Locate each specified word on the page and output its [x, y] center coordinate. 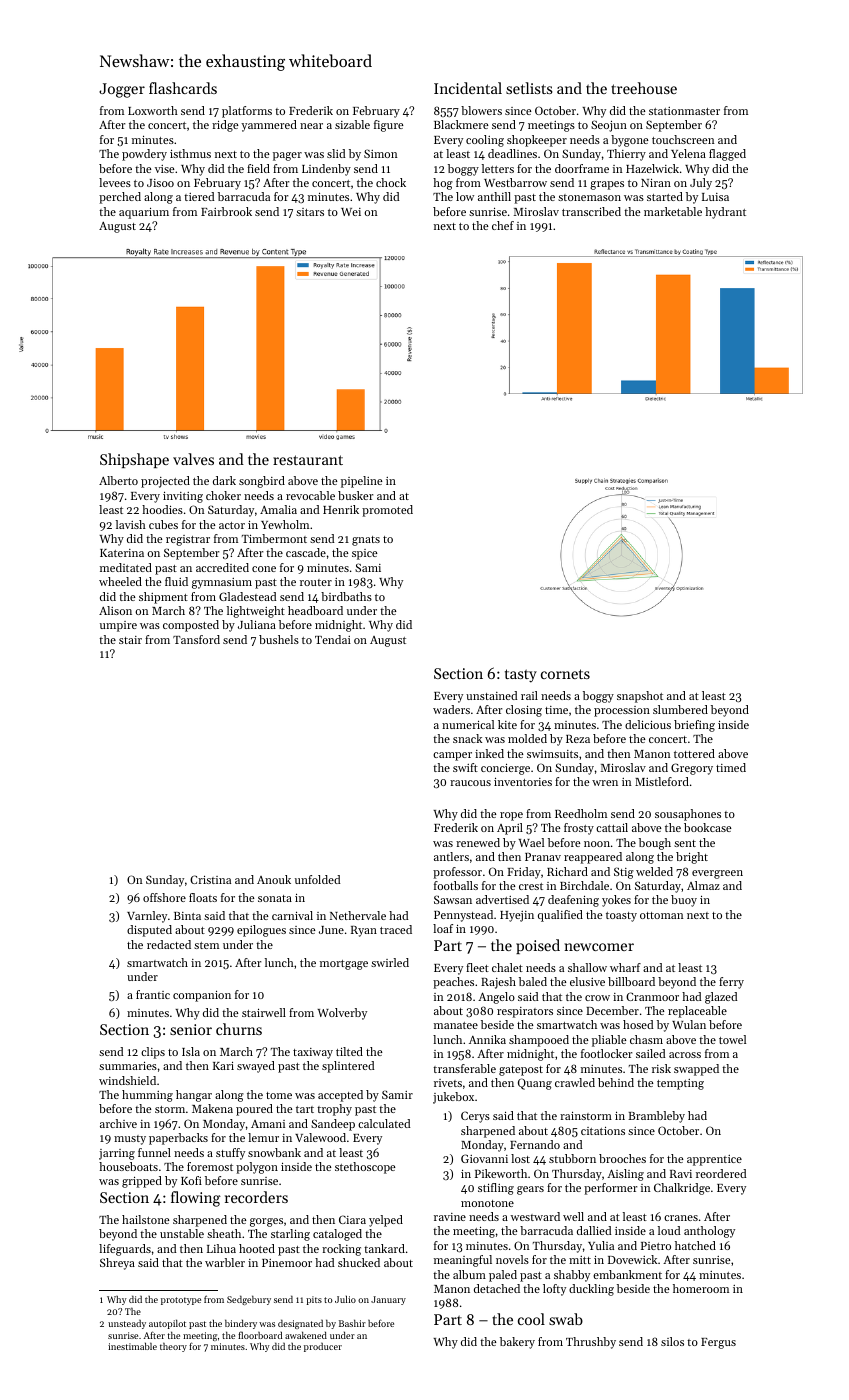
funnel [154, 1152]
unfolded [318, 879]
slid [336, 153]
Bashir [352, 1323]
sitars [310, 212]
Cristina [210, 879]
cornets [565, 674]
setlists [529, 88]
